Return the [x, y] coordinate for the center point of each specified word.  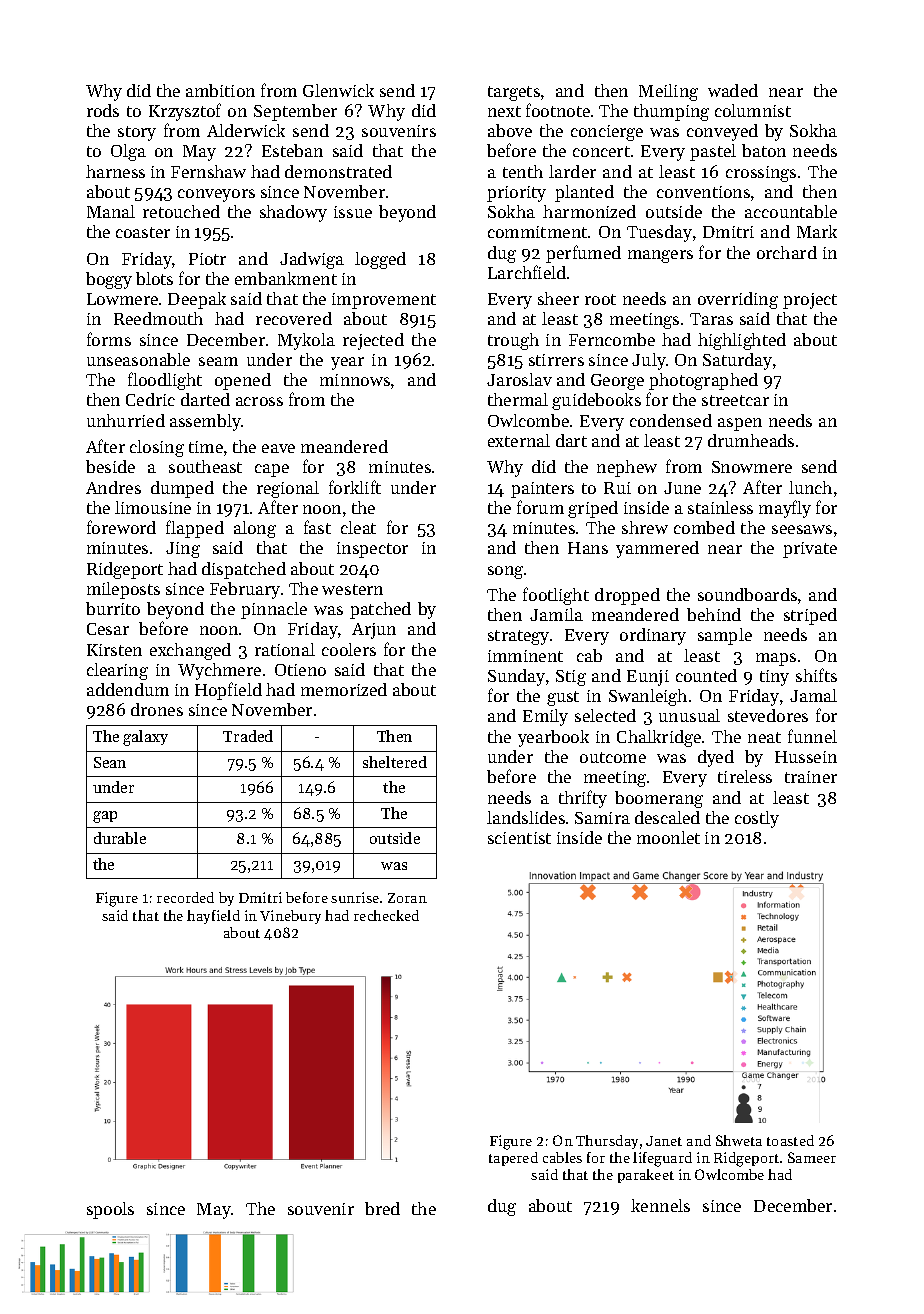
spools [110, 1210]
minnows [355, 380]
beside [110, 466]
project [810, 301]
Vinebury [290, 917]
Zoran [407, 898]
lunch [810, 487]
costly [757, 819]
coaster [143, 232]
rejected [373, 341]
